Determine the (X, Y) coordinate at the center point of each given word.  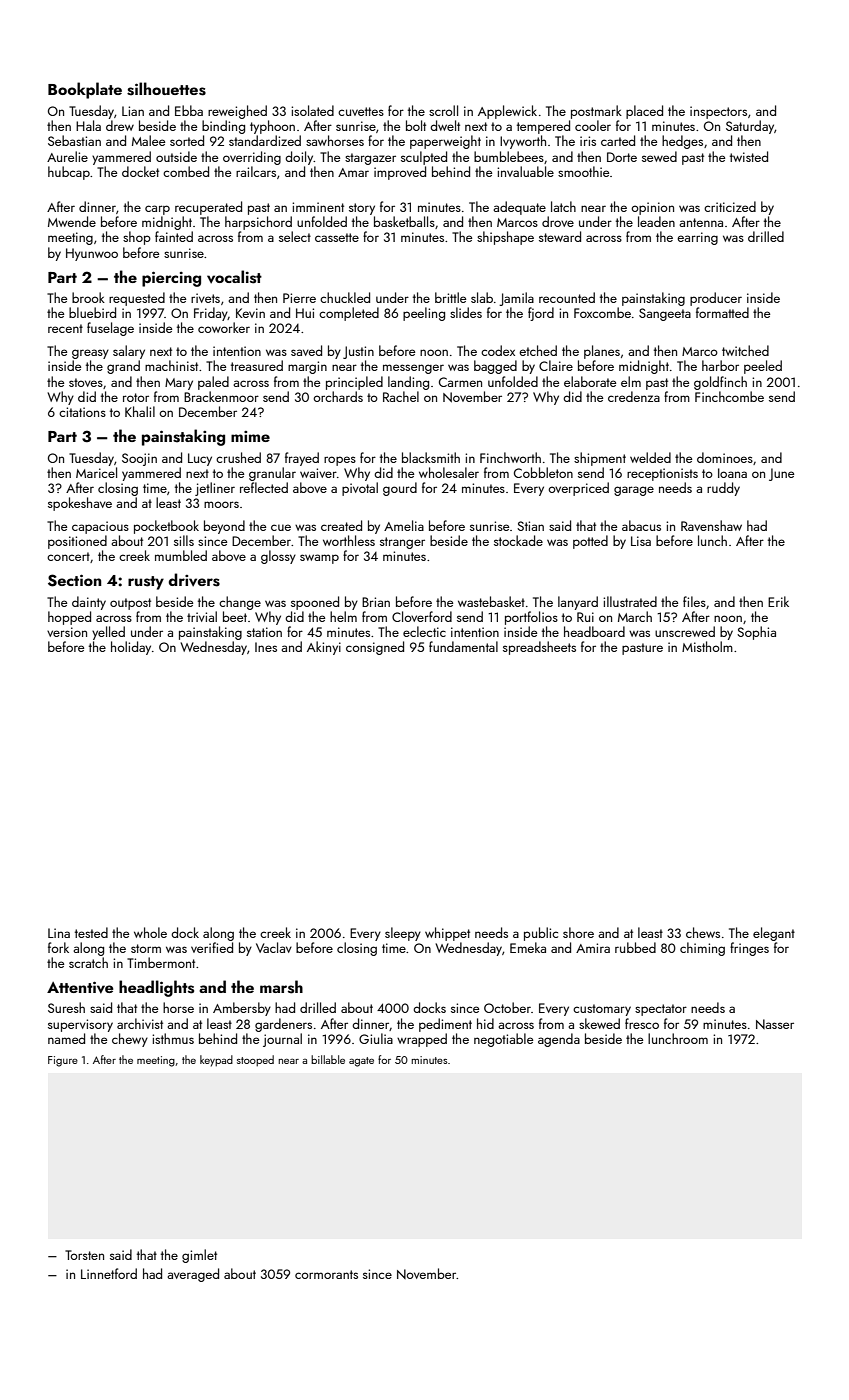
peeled (763, 367)
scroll (443, 110)
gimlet (199, 1256)
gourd (400, 489)
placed (644, 112)
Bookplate (85, 90)
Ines (266, 647)
